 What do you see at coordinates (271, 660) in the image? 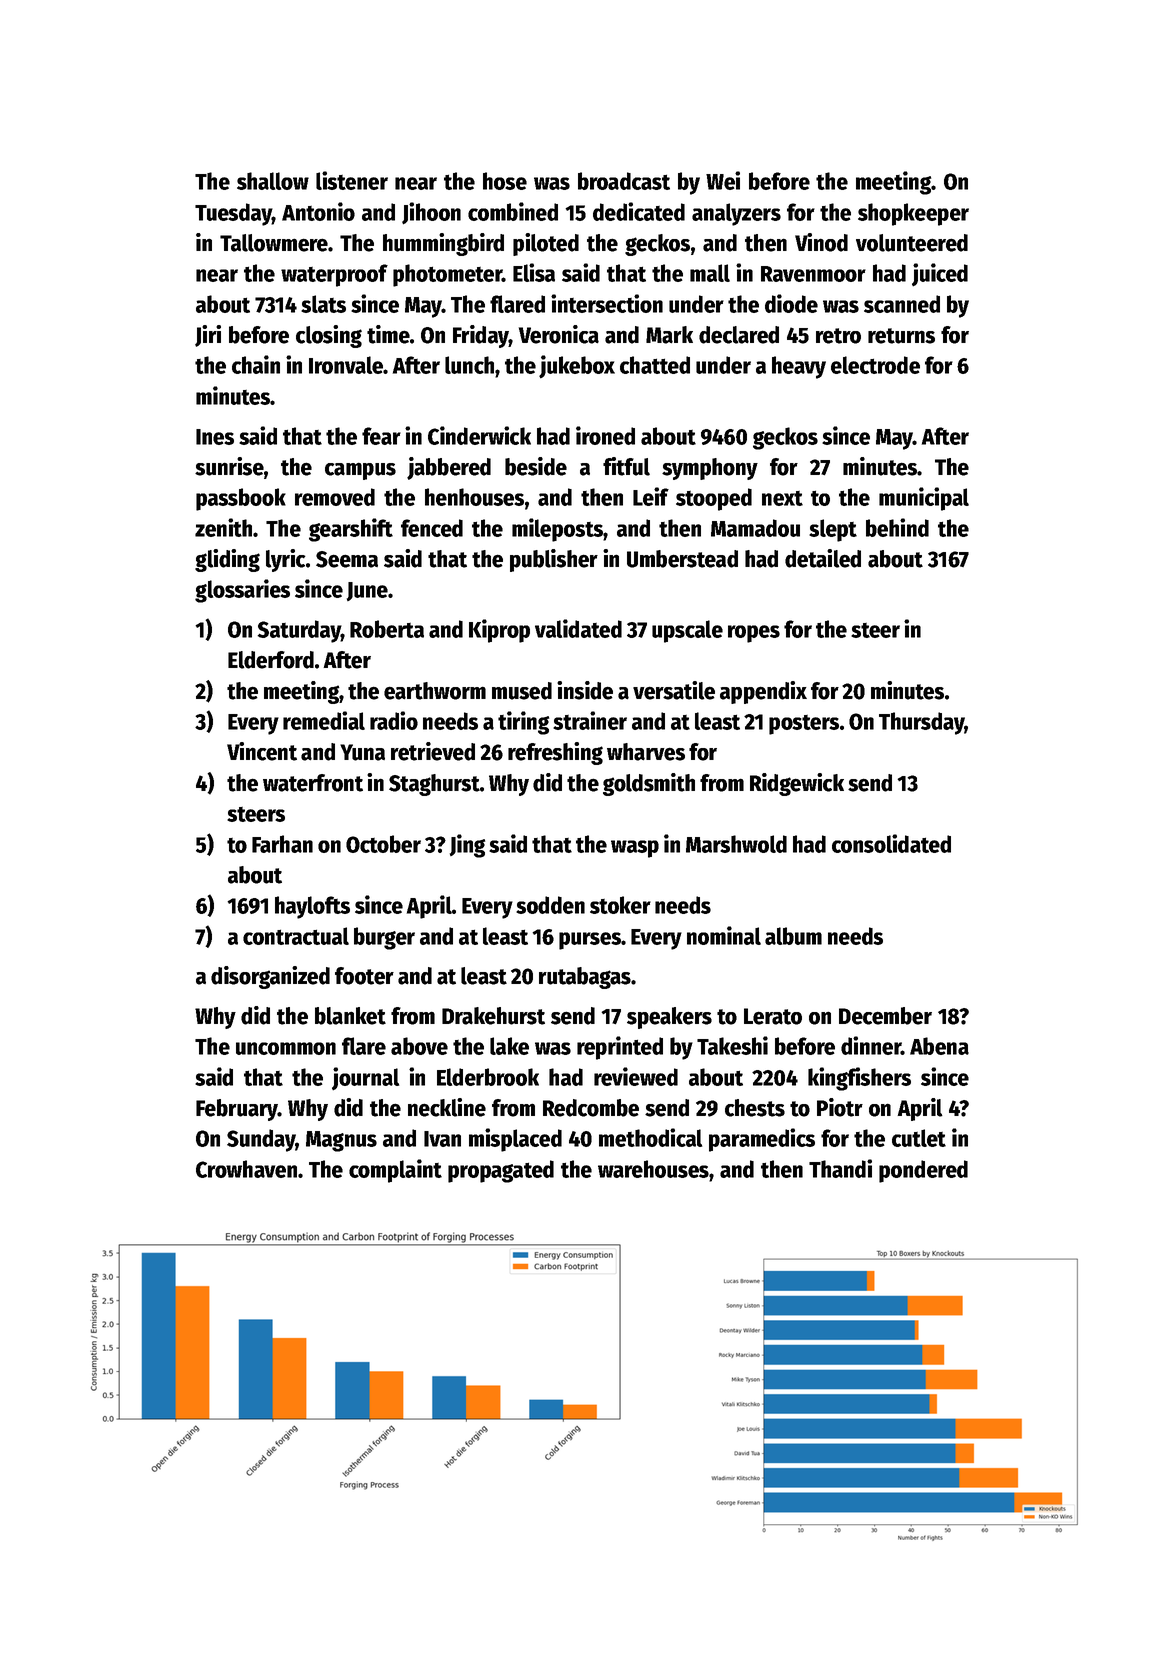
I see `Elderford` at bounding box center [271, 660].
